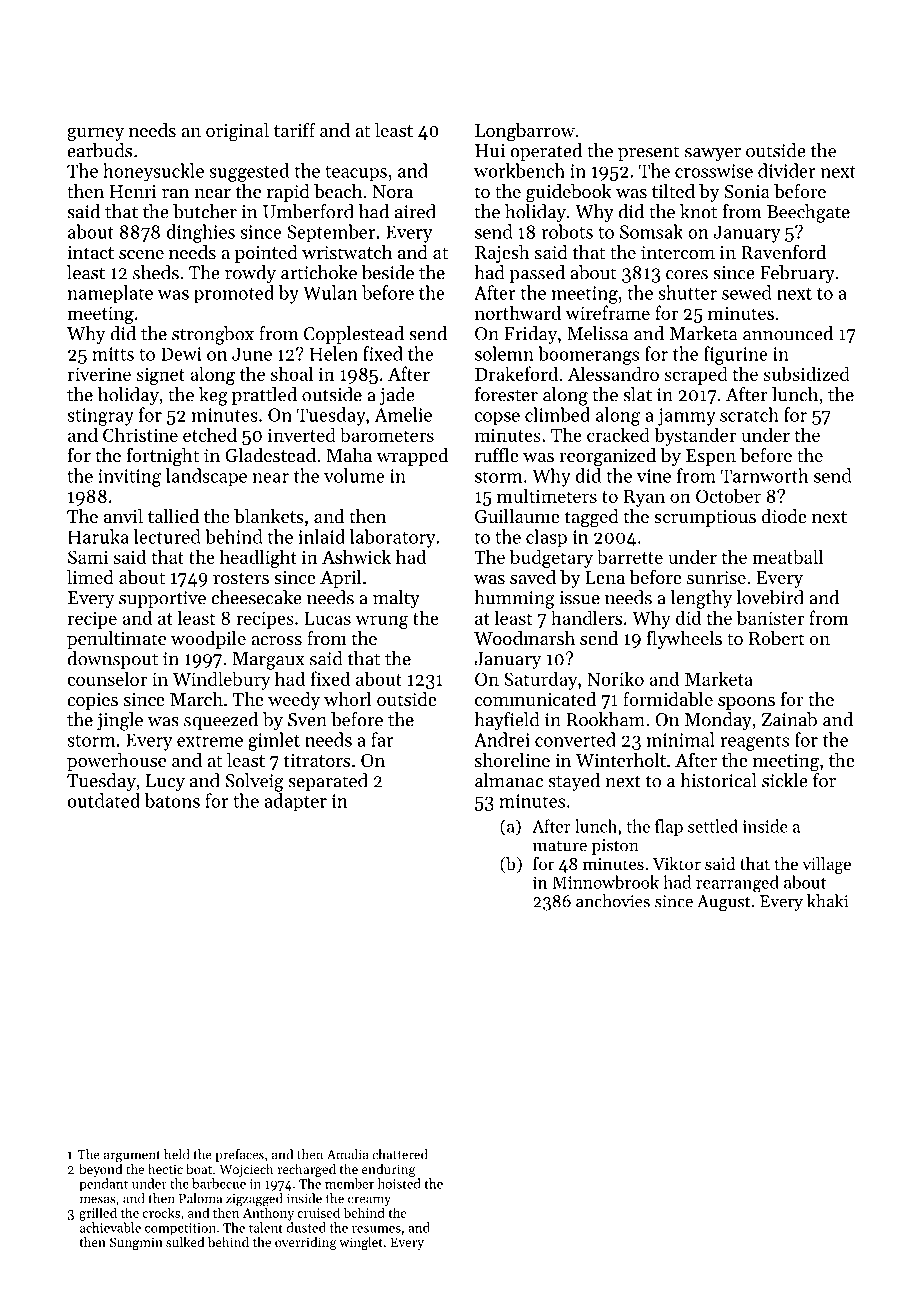  Describe the element at coordinates (789, 719) in the image. I see `Zainab` at that location.
